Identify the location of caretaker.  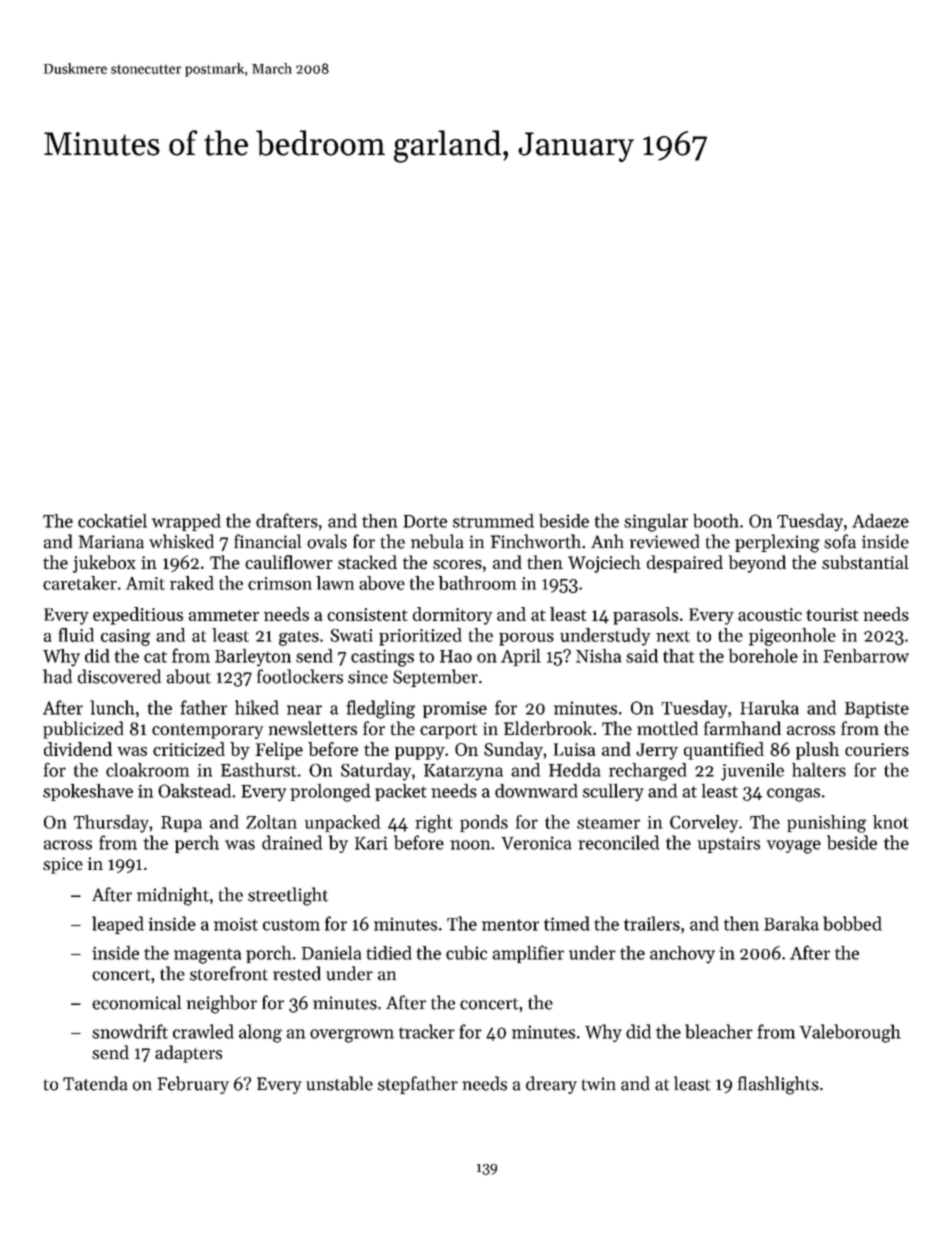
(80, 583).
